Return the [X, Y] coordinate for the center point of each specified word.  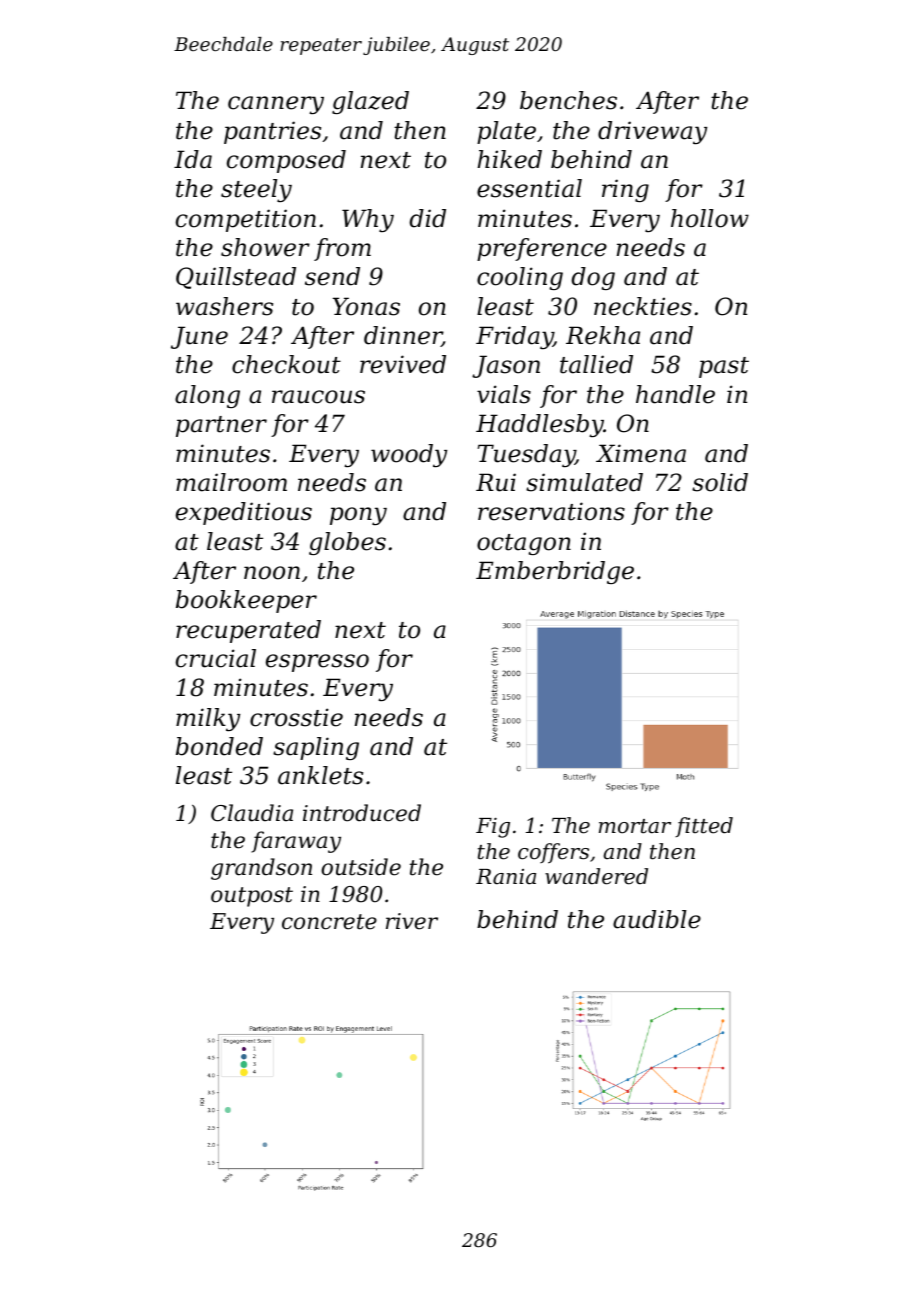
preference [542, 249]
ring [625, 190]
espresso [317, 663]
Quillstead [236, 278]
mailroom [231, 482]
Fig [493, 827]
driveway [652, 132]
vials [504, 394]
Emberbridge [555, 572]
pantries [272, 132]
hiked [509, 159]
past [724, 367]
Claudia [252, 813]
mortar [635, 826]
